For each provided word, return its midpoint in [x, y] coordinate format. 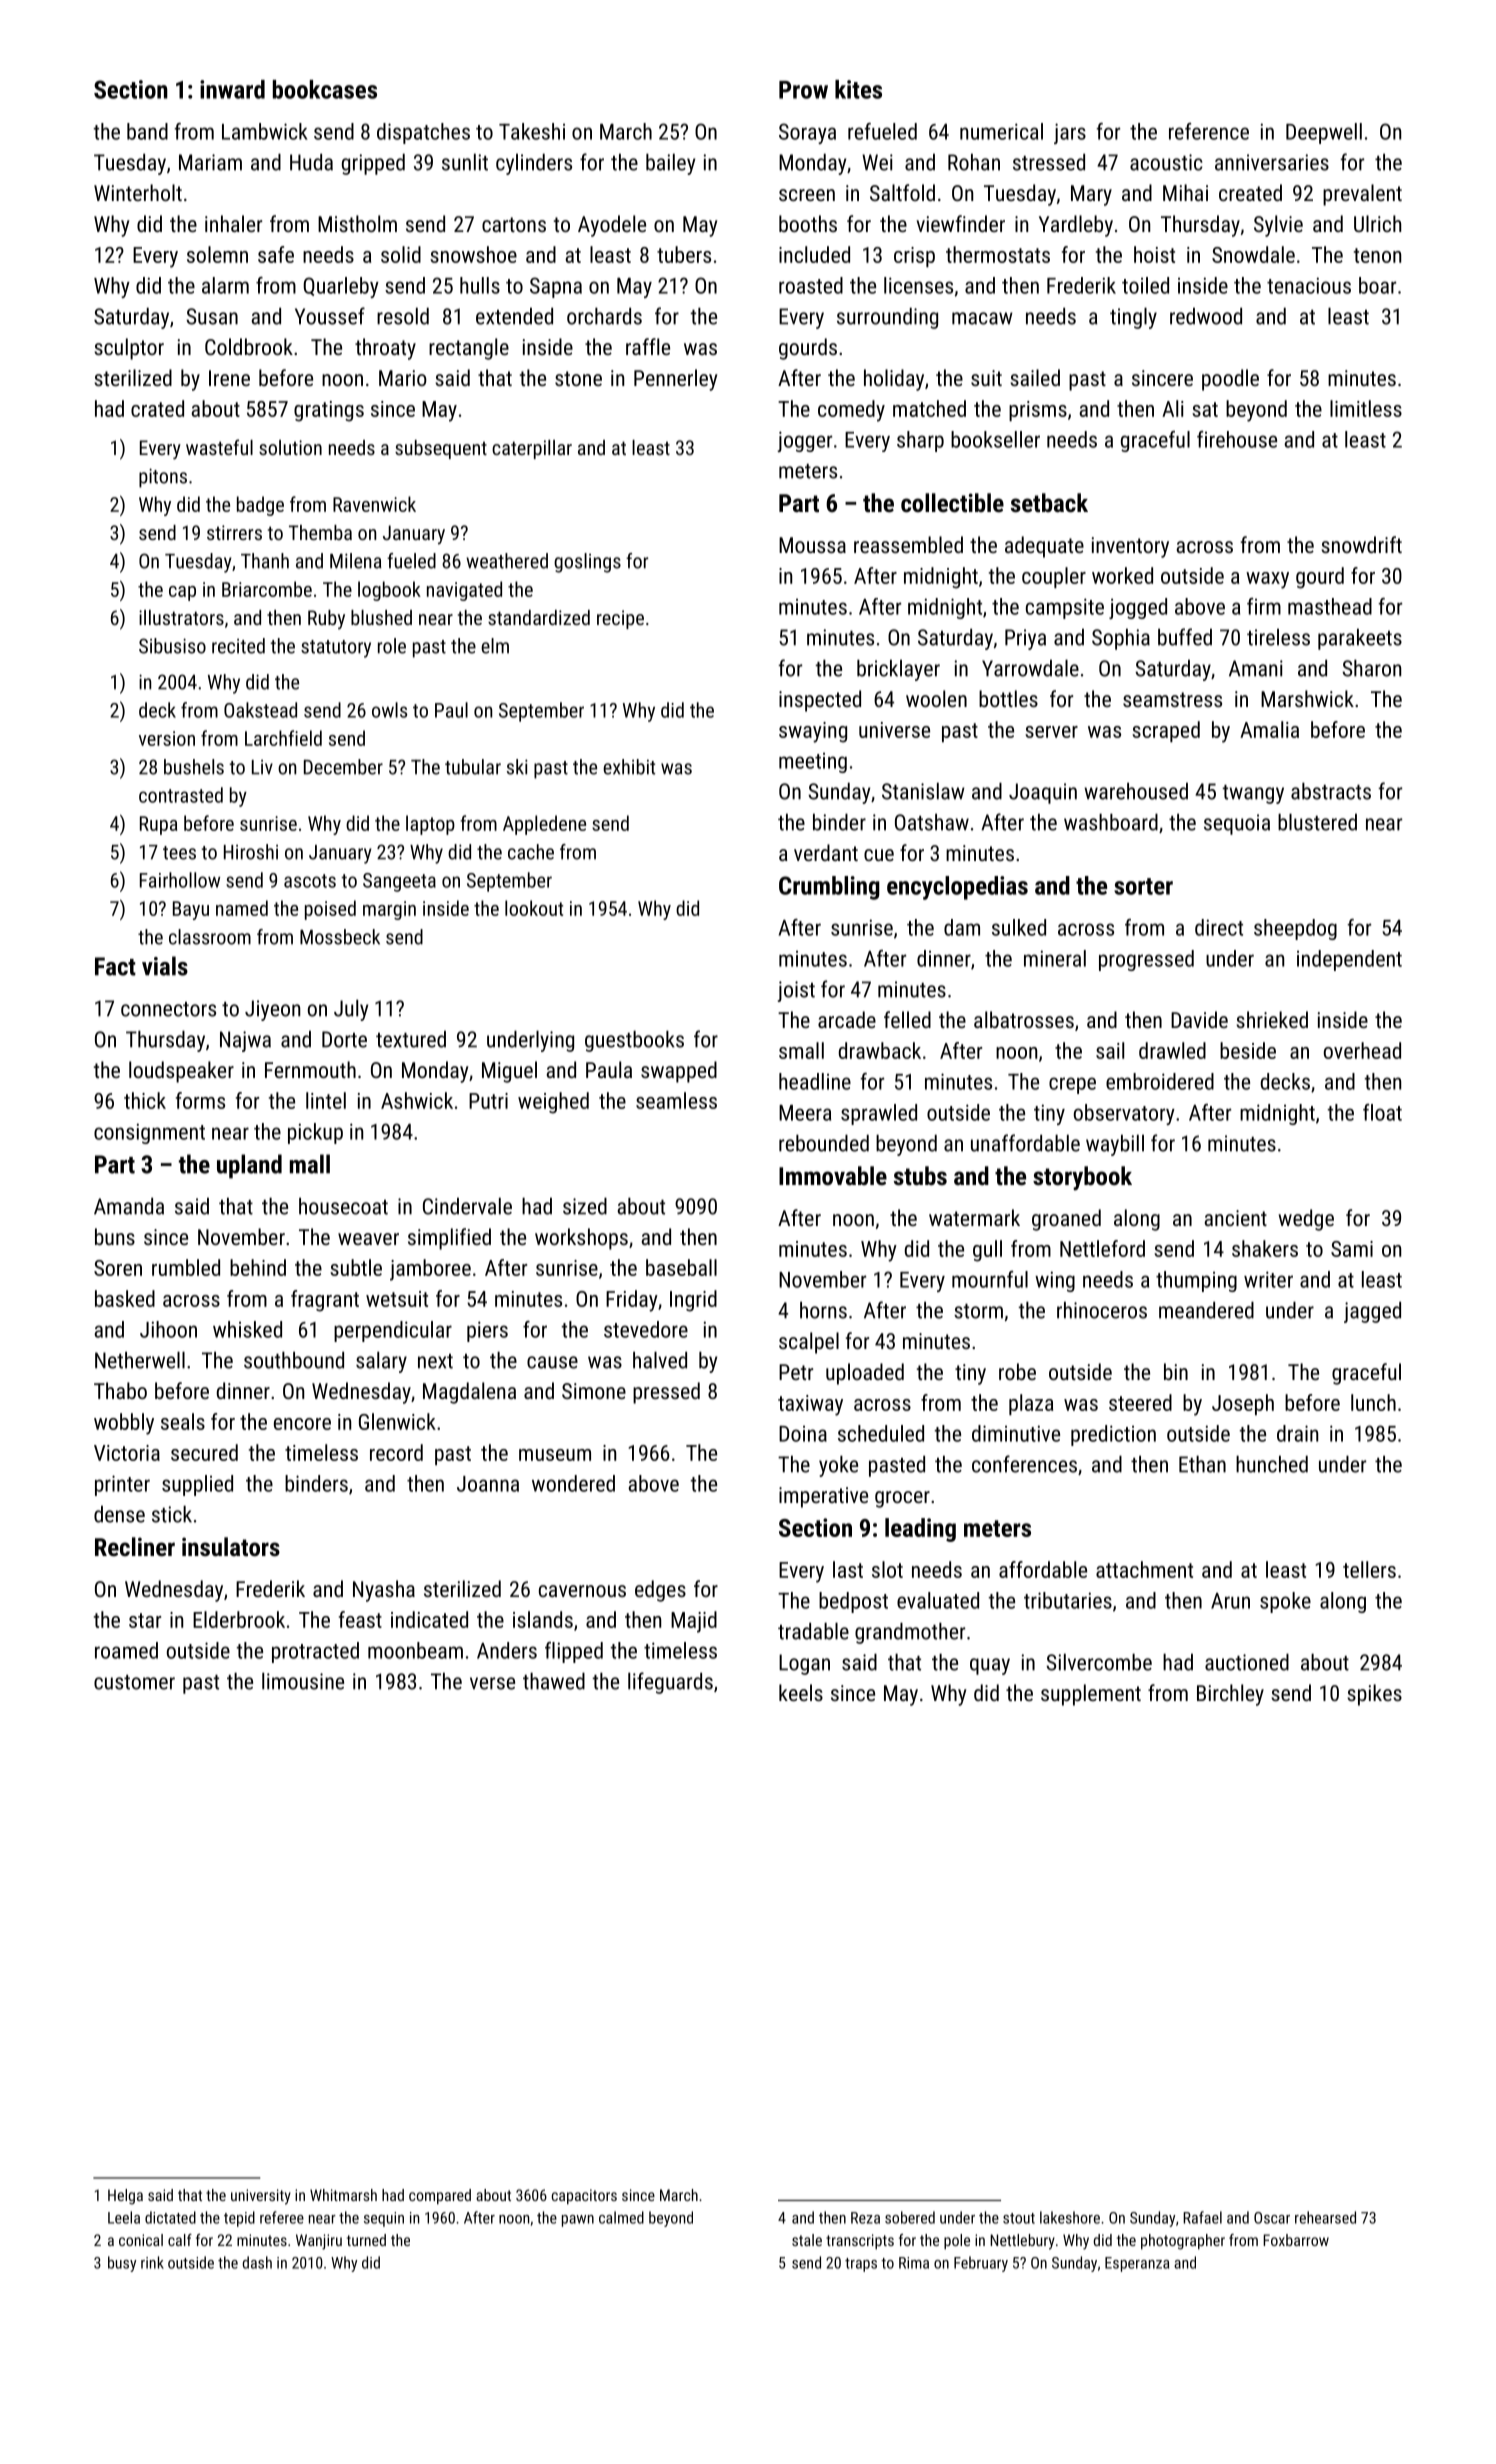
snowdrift [1361, 544]
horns [823, 1310]
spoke [1285, 1602]
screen [807, 195]
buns [115, 1236]
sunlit [465, 162]
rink [152, 2262]
